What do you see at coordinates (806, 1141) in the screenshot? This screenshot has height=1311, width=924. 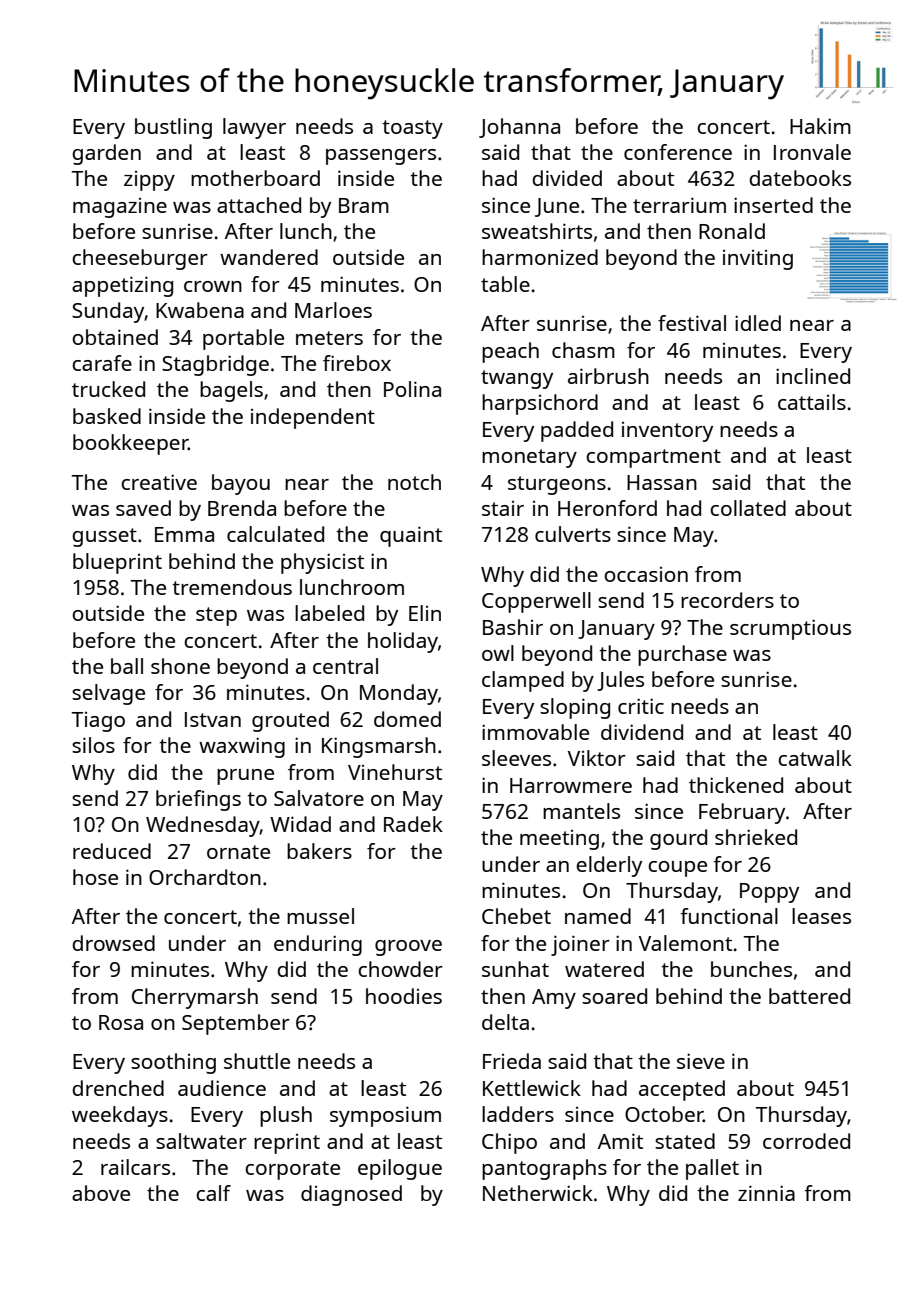 I see `corroded` at bounding box center [806, 1141].
